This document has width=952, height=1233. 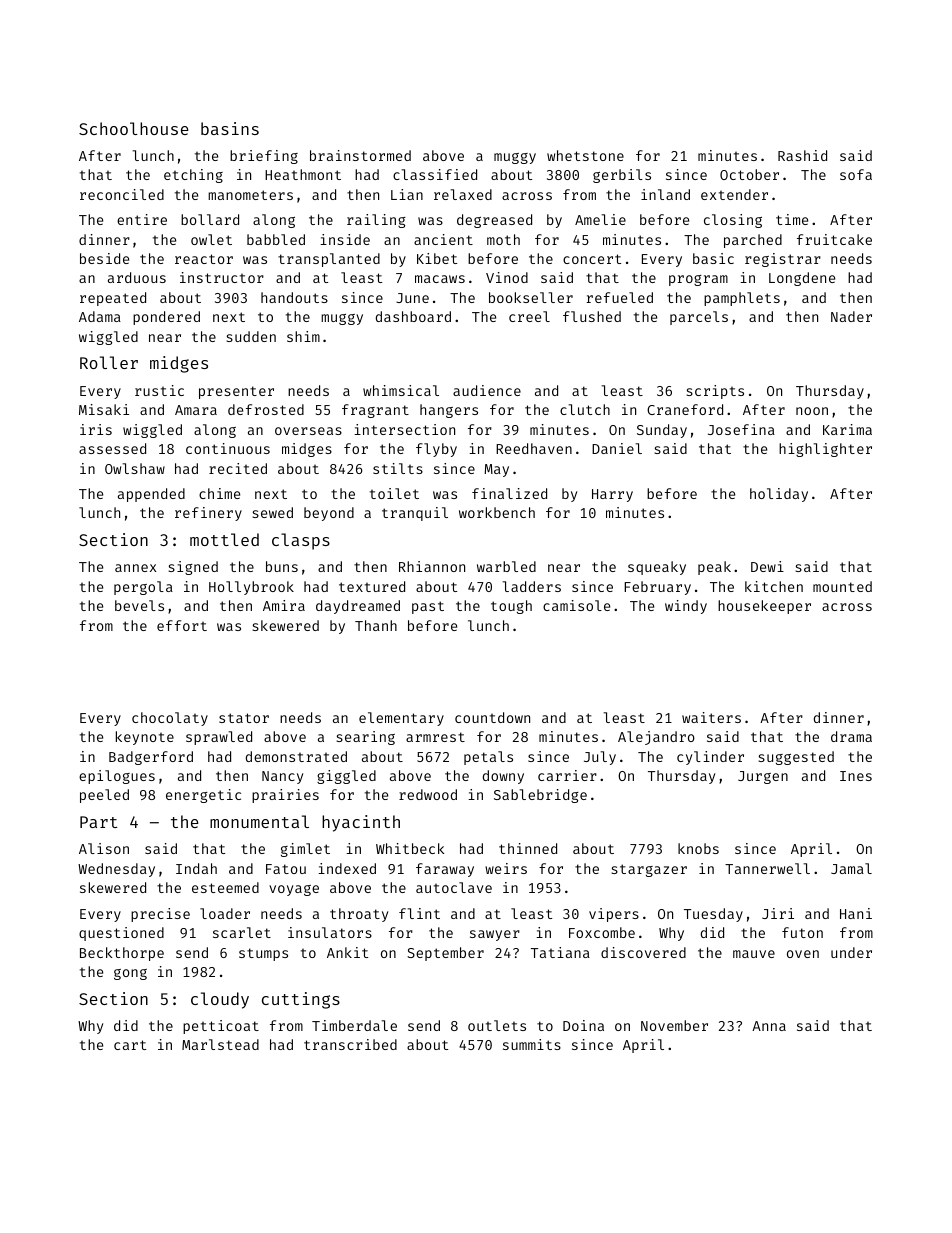 What do you see at coordinates (360, 155) in the document?
I see `brainstormed` at bounding box center [360, 155].
